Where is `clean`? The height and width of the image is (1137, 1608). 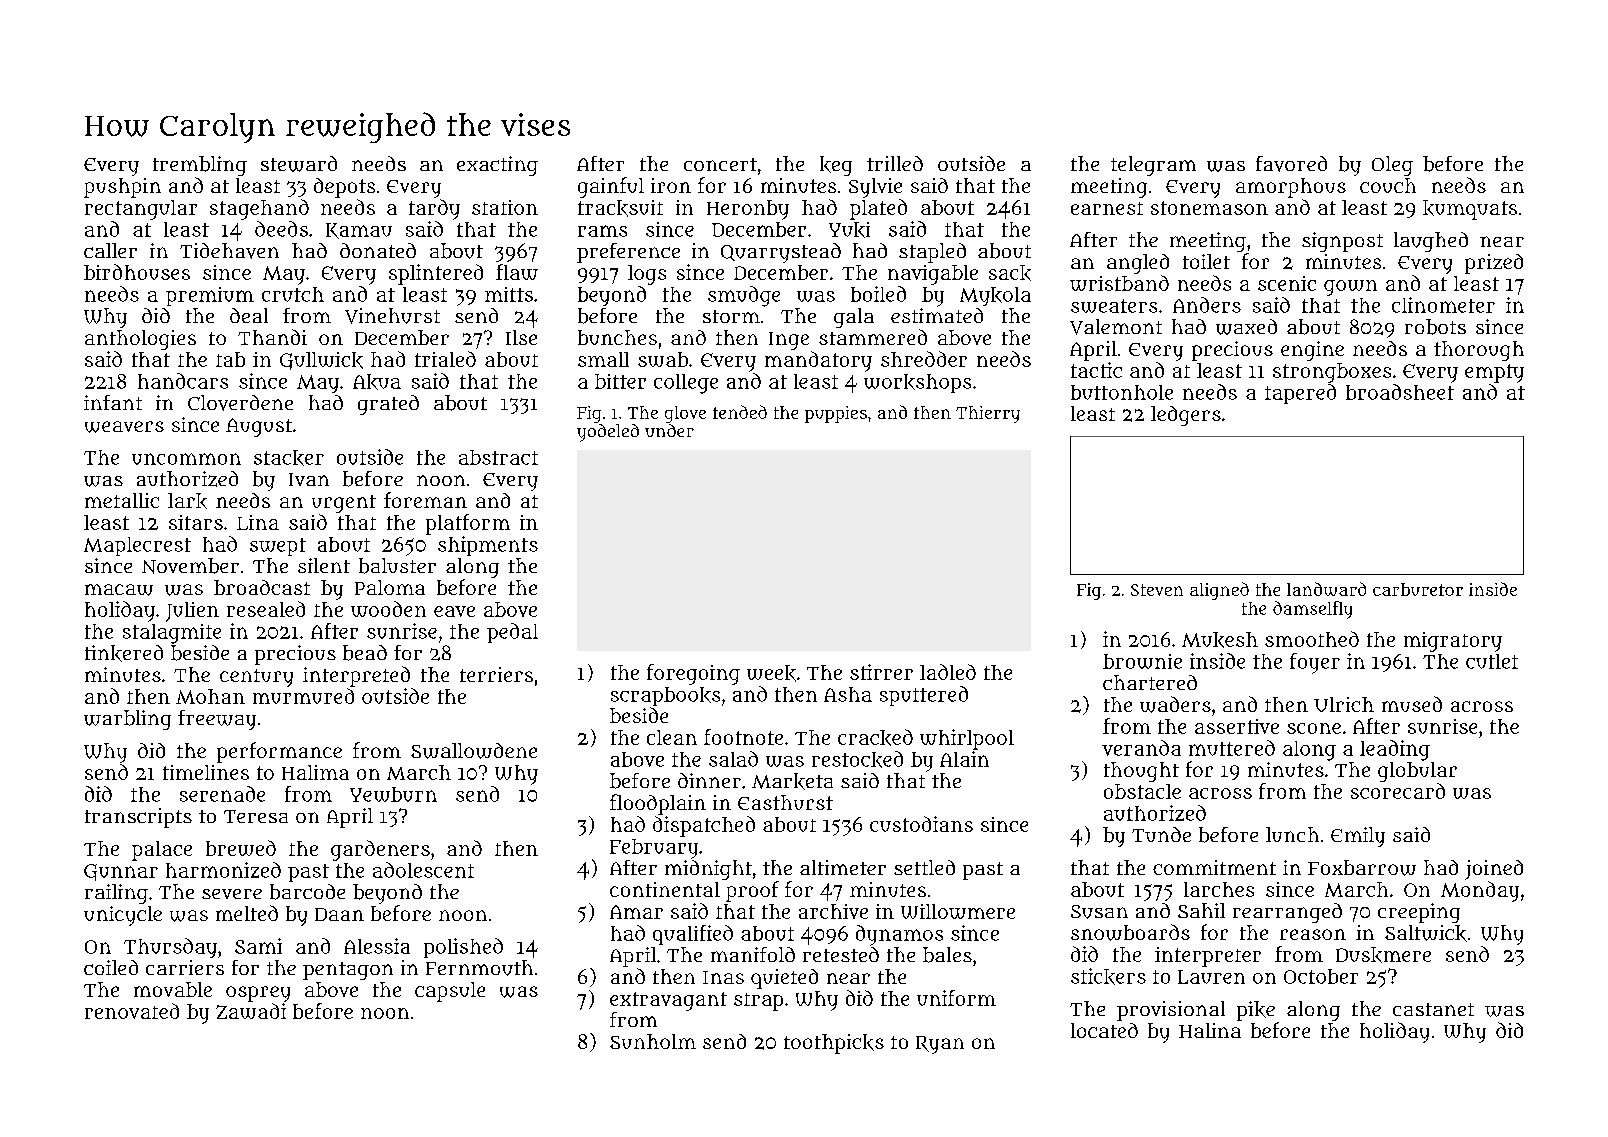
clean is located at coordinates (672, 737).
